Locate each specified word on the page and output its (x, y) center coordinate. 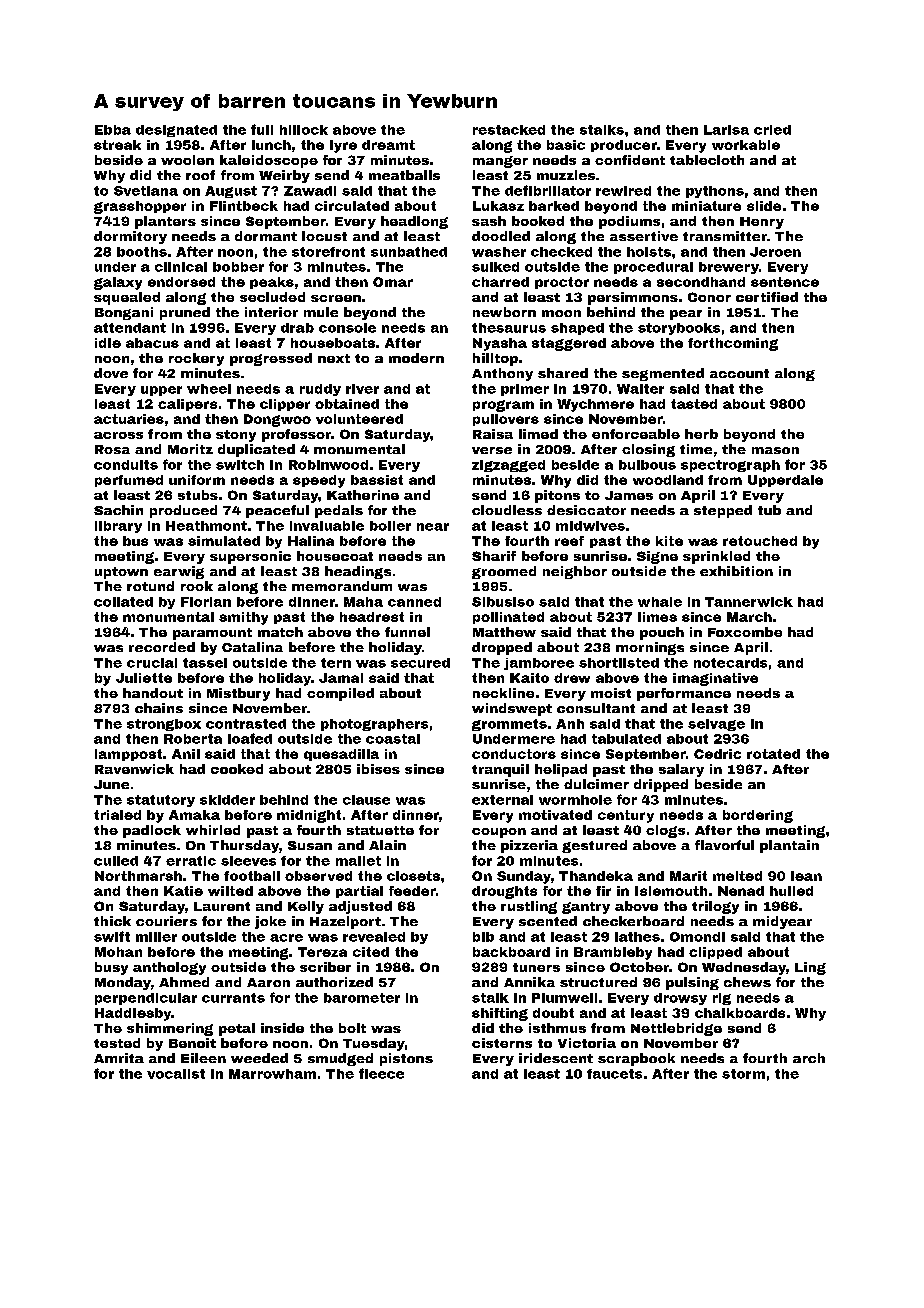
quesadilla (341, 755)
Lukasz (498, 206)
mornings (650, 648)
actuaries (129, 419)
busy (111, 968)
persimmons (633, 298)
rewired (623, 191)
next (334, 358)
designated (176, 131)
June (111, 784)
